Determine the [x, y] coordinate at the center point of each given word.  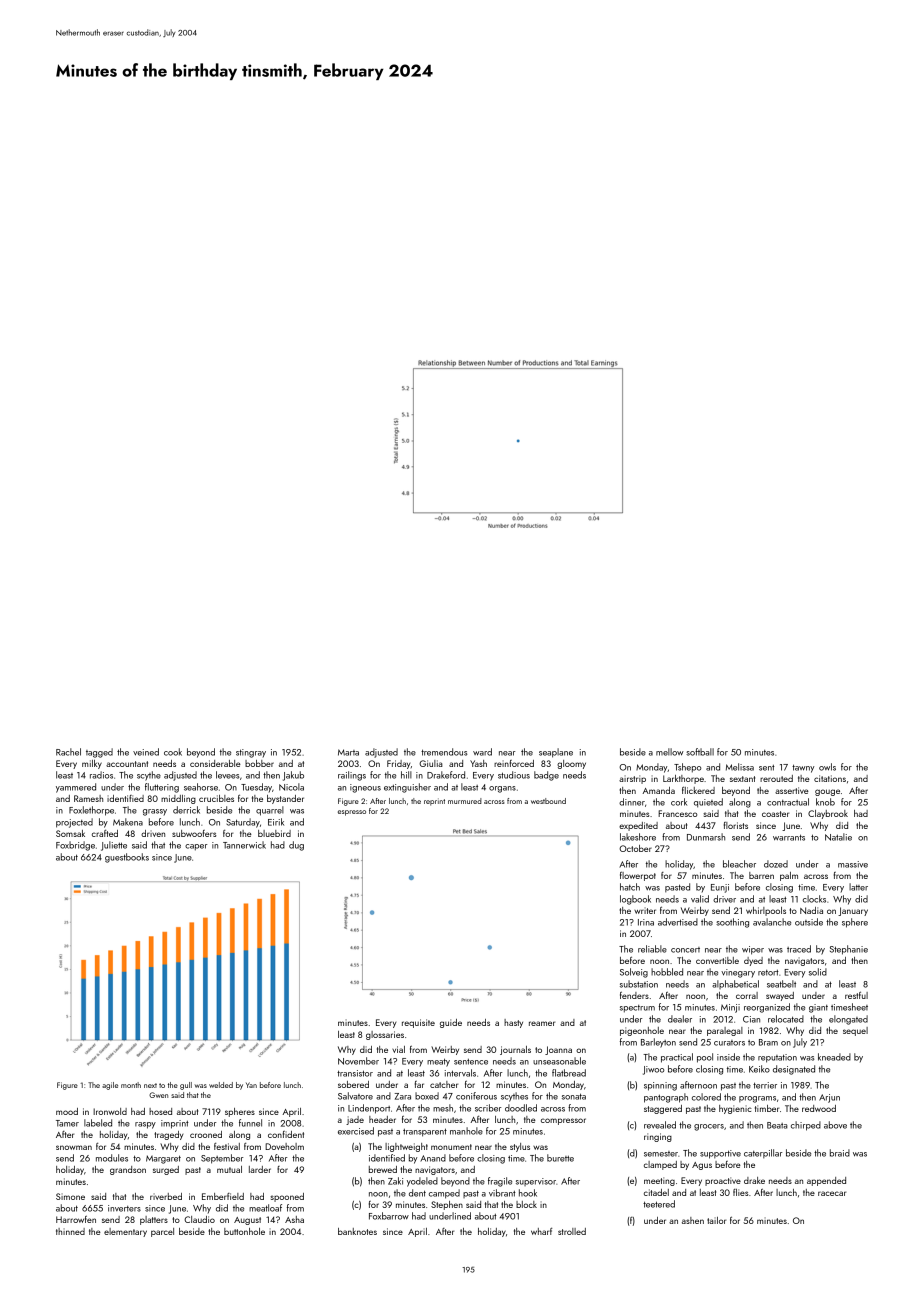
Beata [777, 1125]
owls [827, 767]
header [382, 1119]
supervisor [536, 1182]
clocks [814, 899]
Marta [348, 752]
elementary [125, 1232]
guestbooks [127, 858]
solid [818, 972]
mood [67, 1111]
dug [296, 846]
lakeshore [638, 837]
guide [451, 1023]
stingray [251, 753]
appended [826, 1181]
